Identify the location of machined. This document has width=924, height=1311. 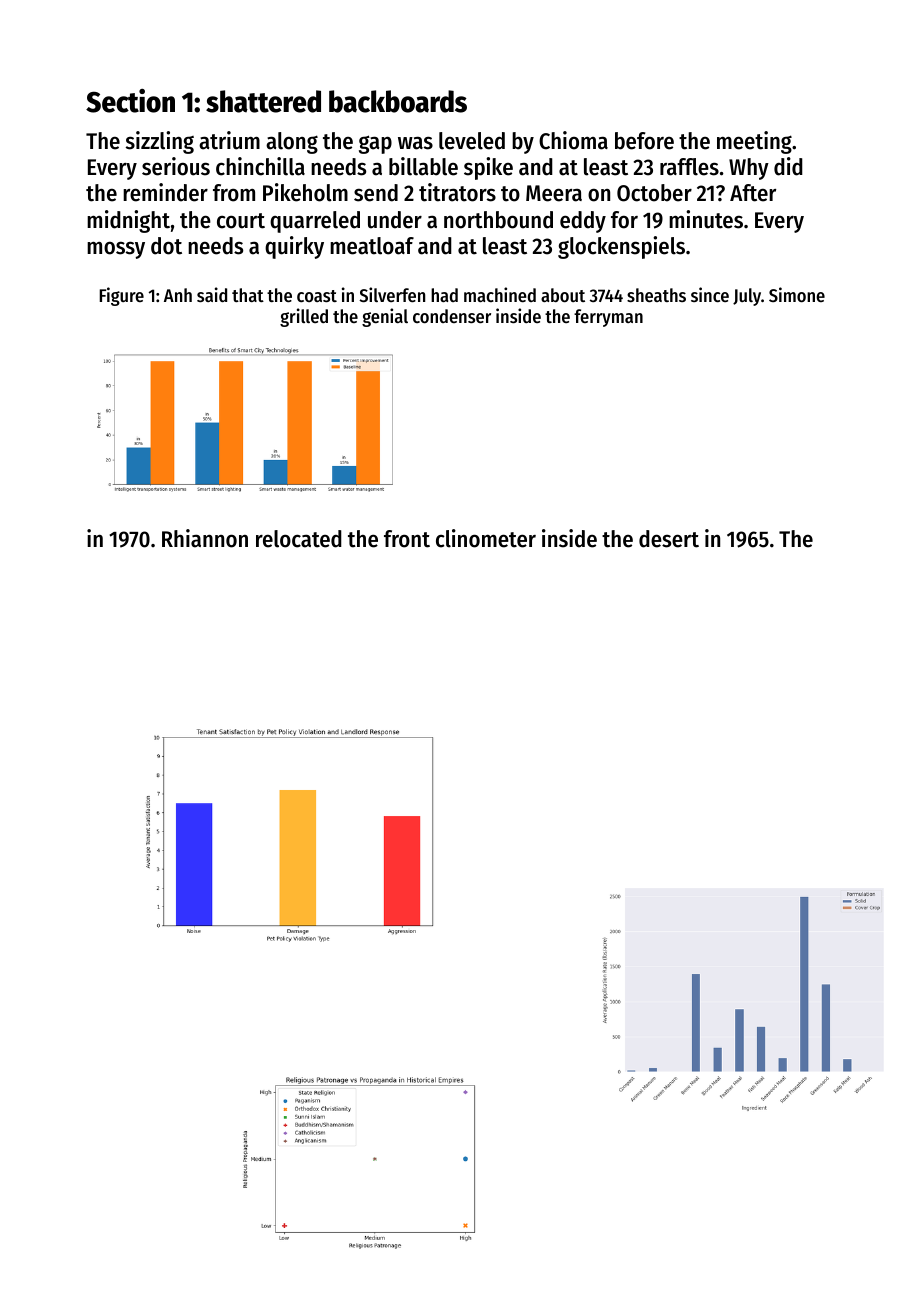
(500, 294).
